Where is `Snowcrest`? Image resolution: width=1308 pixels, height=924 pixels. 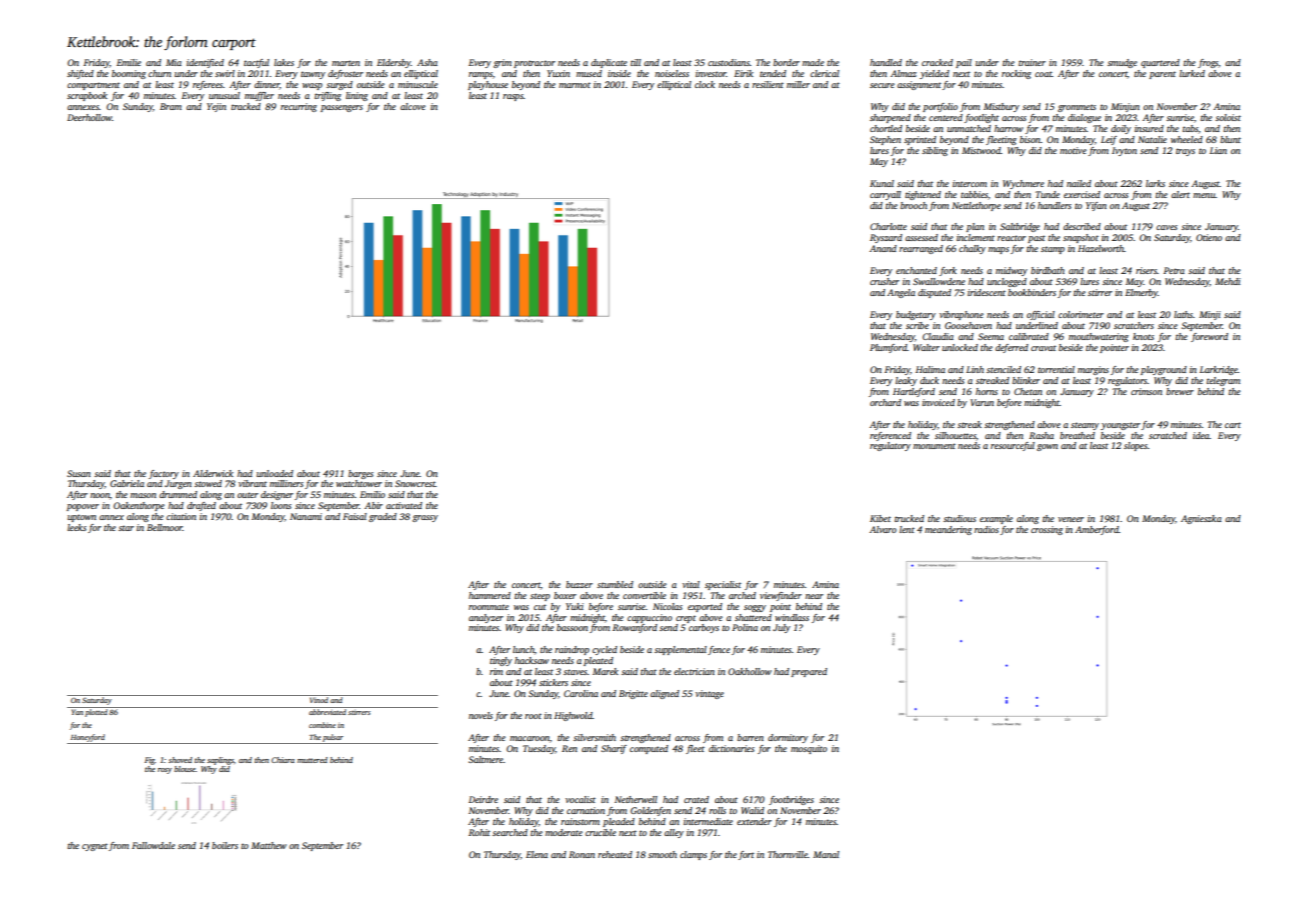 Snowcrest is located at coordinates (415, 483).
